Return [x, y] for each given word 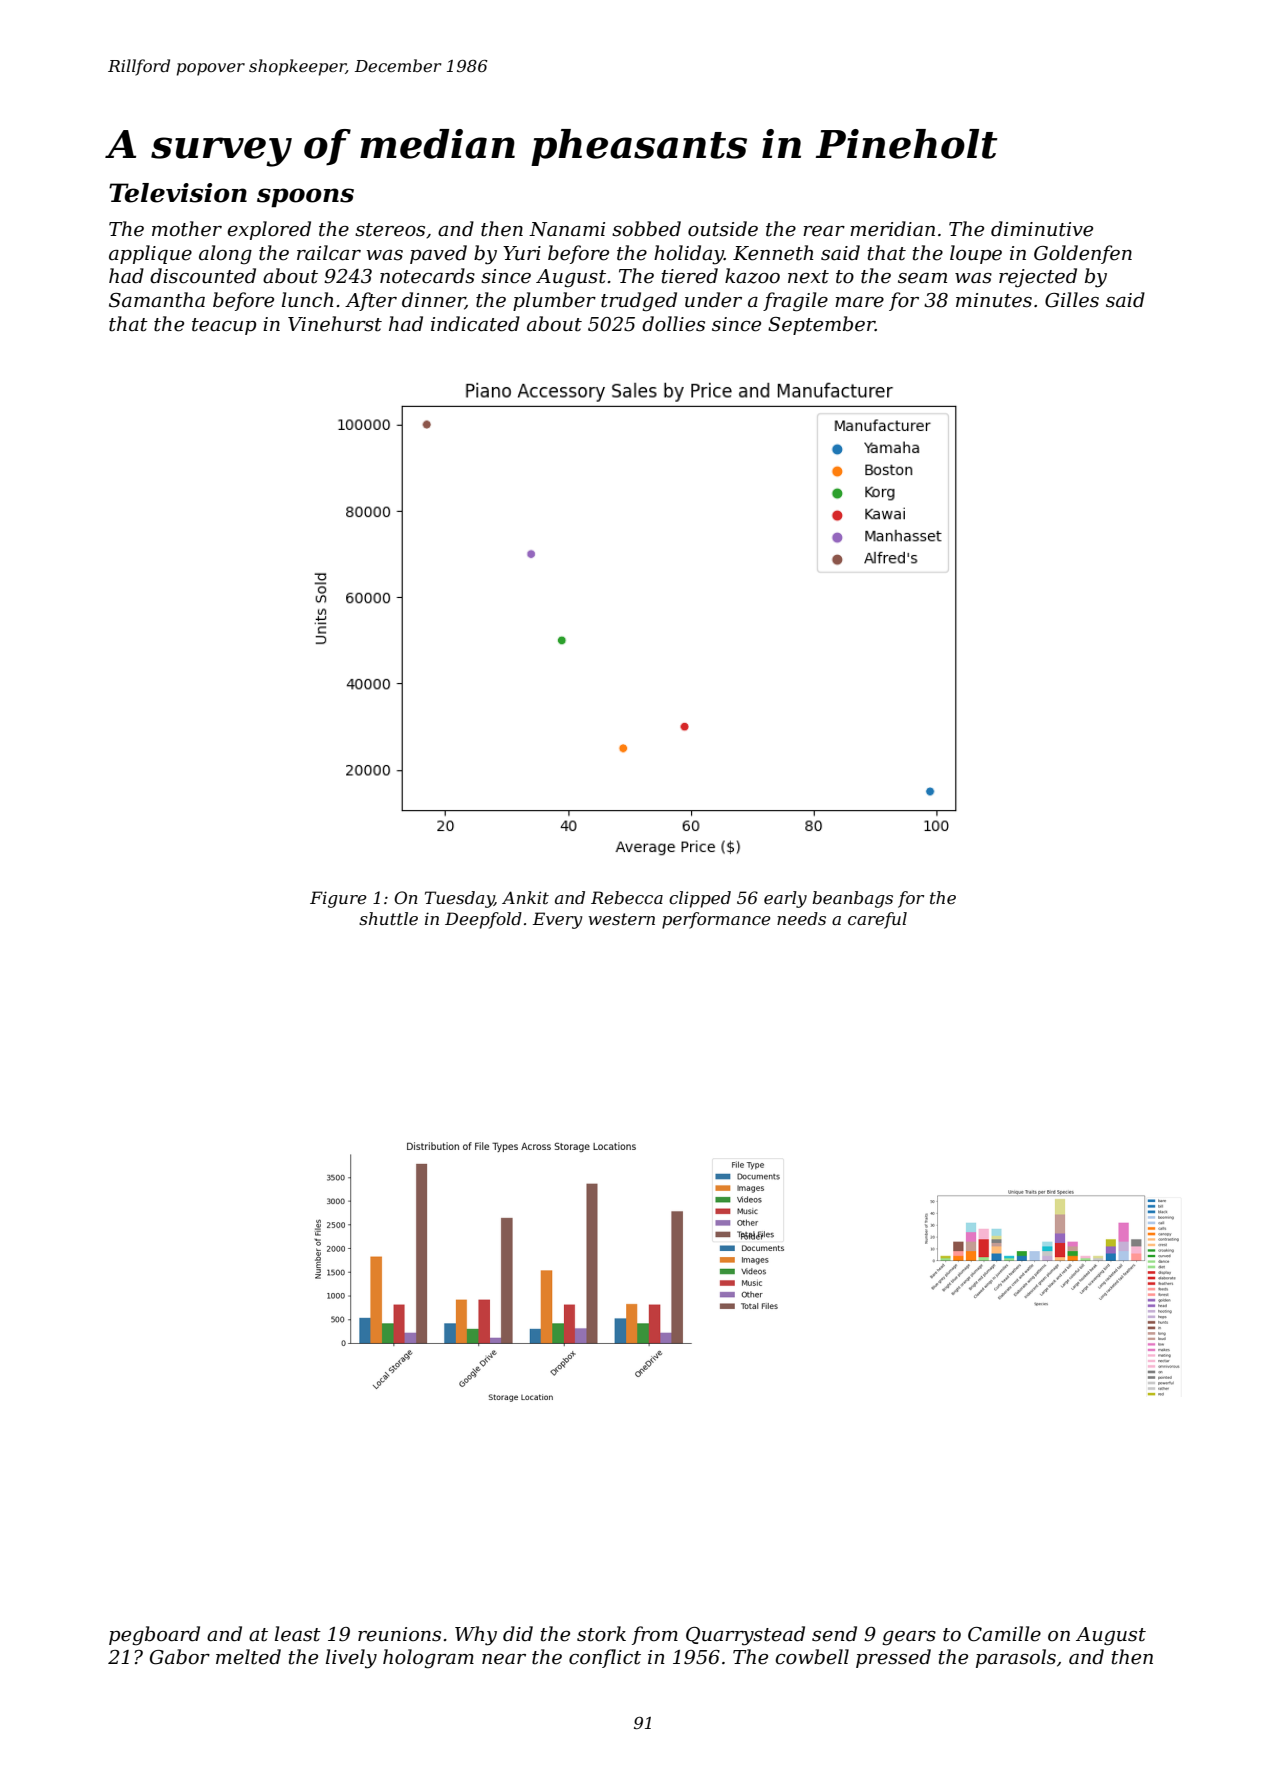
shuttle [388, 918]
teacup [224, 326]
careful [877, 920]
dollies [673, 324]
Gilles [1072, 300]
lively [351, 1659]
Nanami [567, 229]
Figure [338, 899]
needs [801, 918]
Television [178, 193]
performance [716, 920]
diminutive [1042, 229]
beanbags [852, 899]
